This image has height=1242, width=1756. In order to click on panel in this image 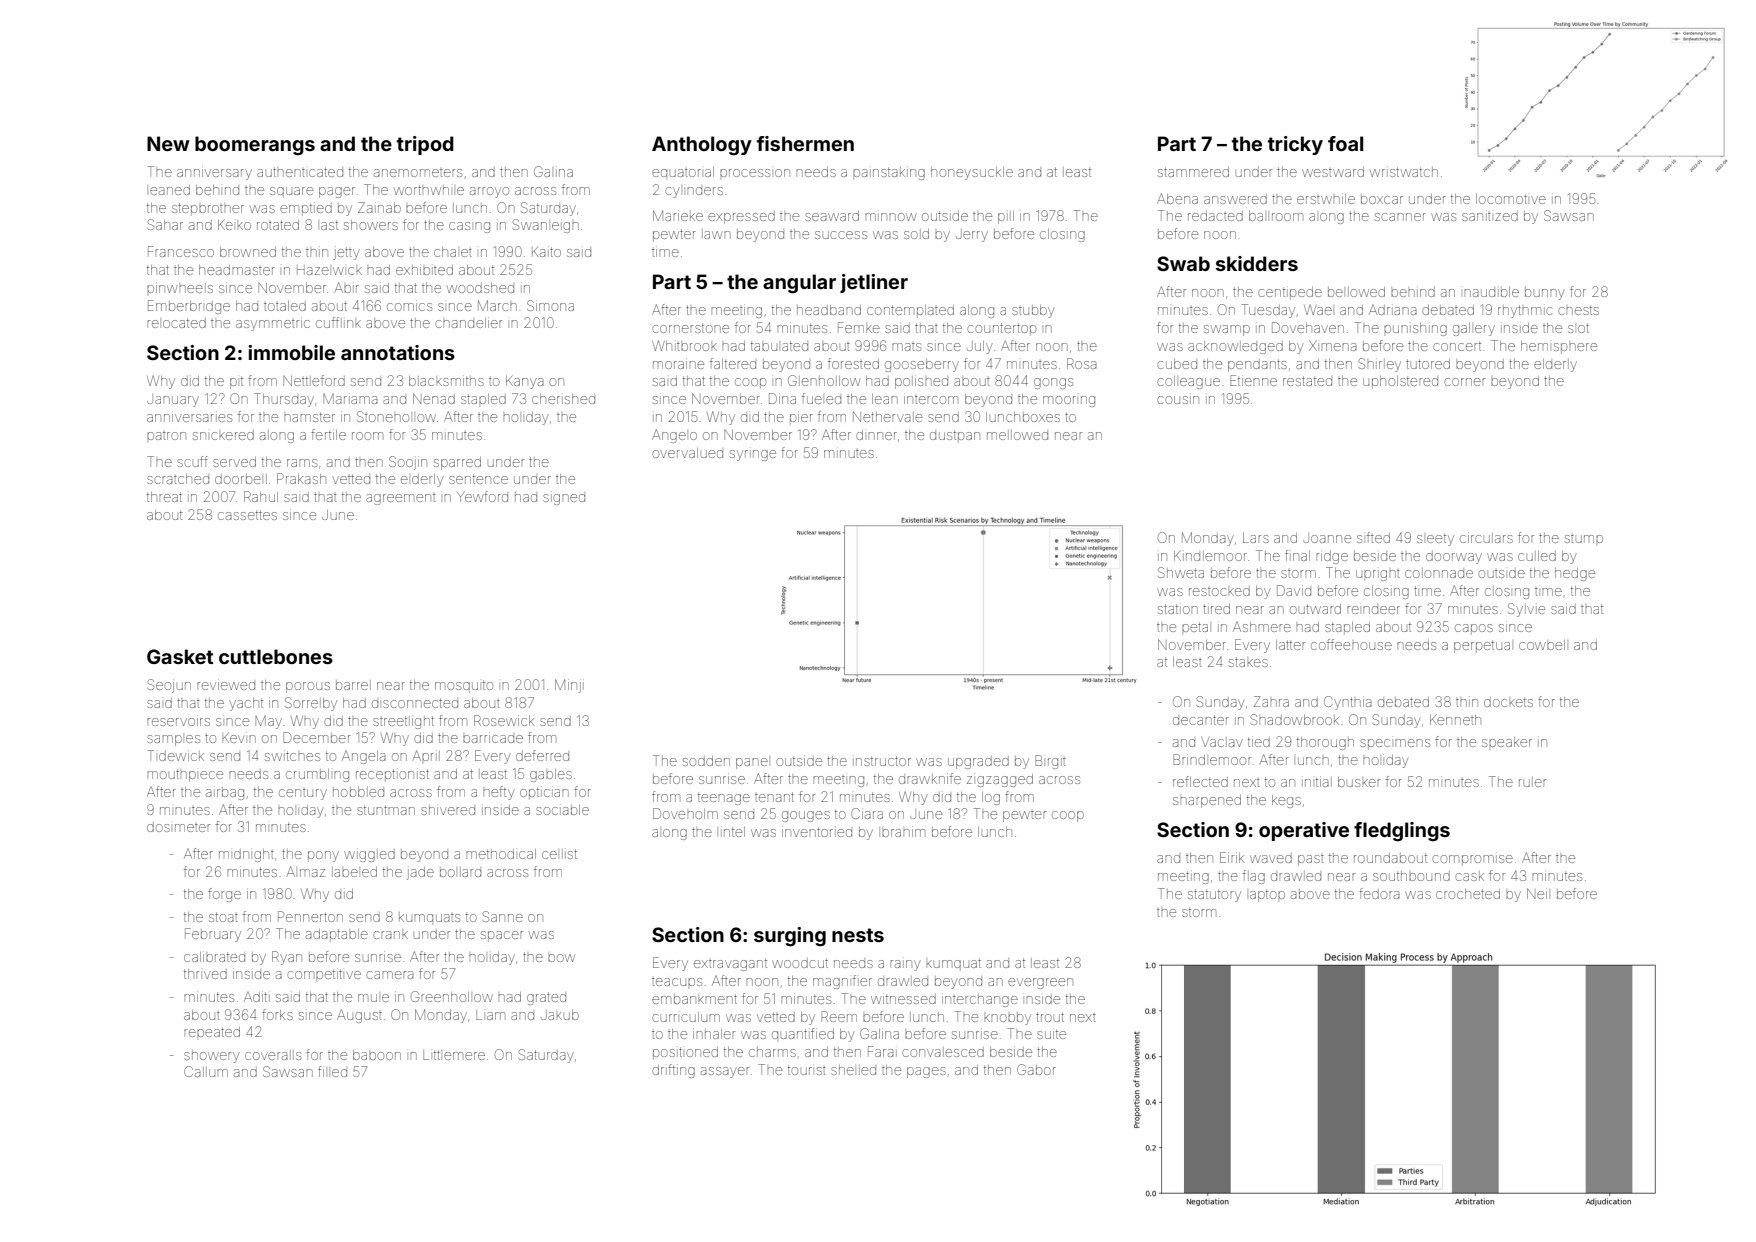, I will do `click(752, 763)`.
